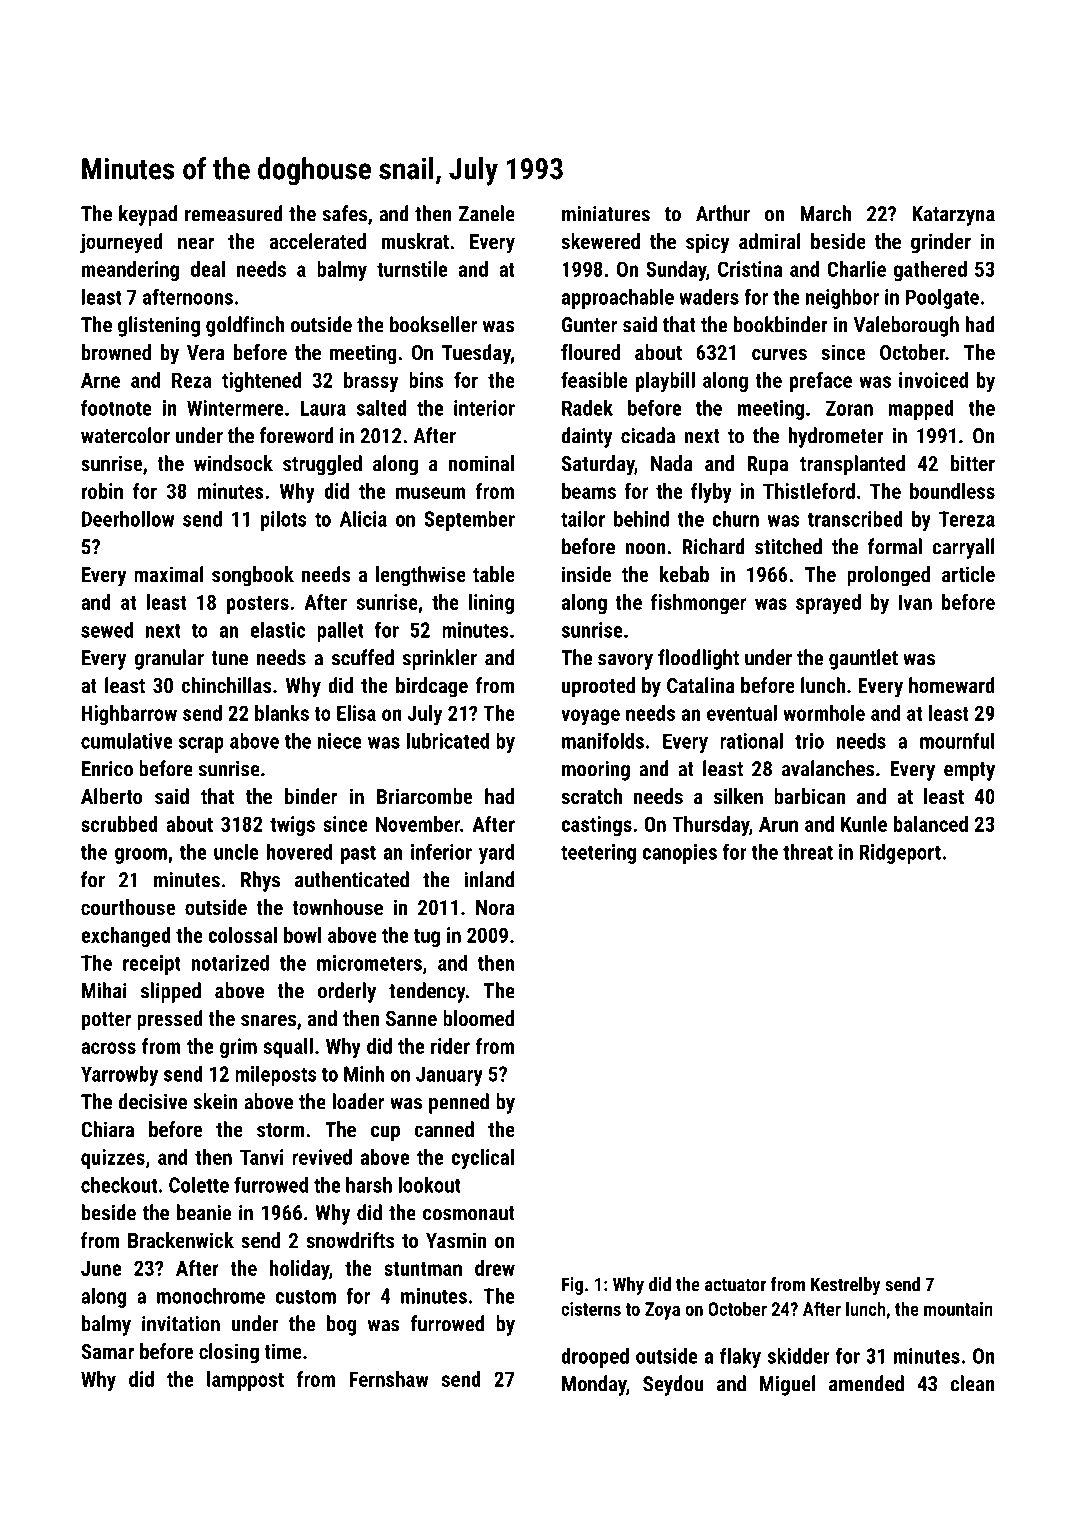 This screenshot has width=1076, height=1528. What do you see at coordinates (107, 769) in the screenshot?
I see `Enrico` at bounding box center [107, 769].
